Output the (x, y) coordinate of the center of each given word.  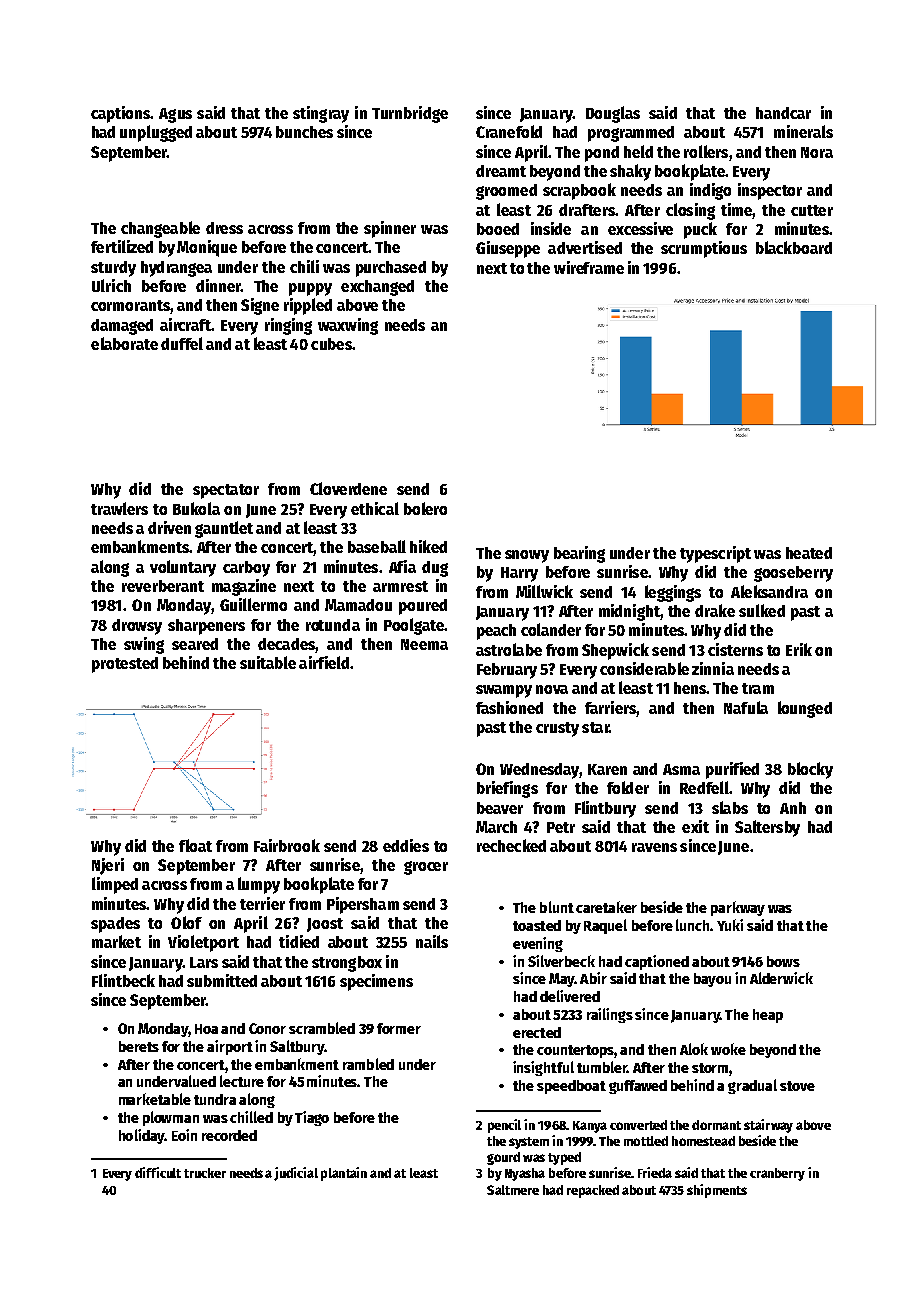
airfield (324, 662)
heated (809, 553)
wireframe (589, 267)
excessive (640, 228)
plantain (344, 1174)
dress (224, 228)
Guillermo (253, 604)
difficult (158, 1172)
